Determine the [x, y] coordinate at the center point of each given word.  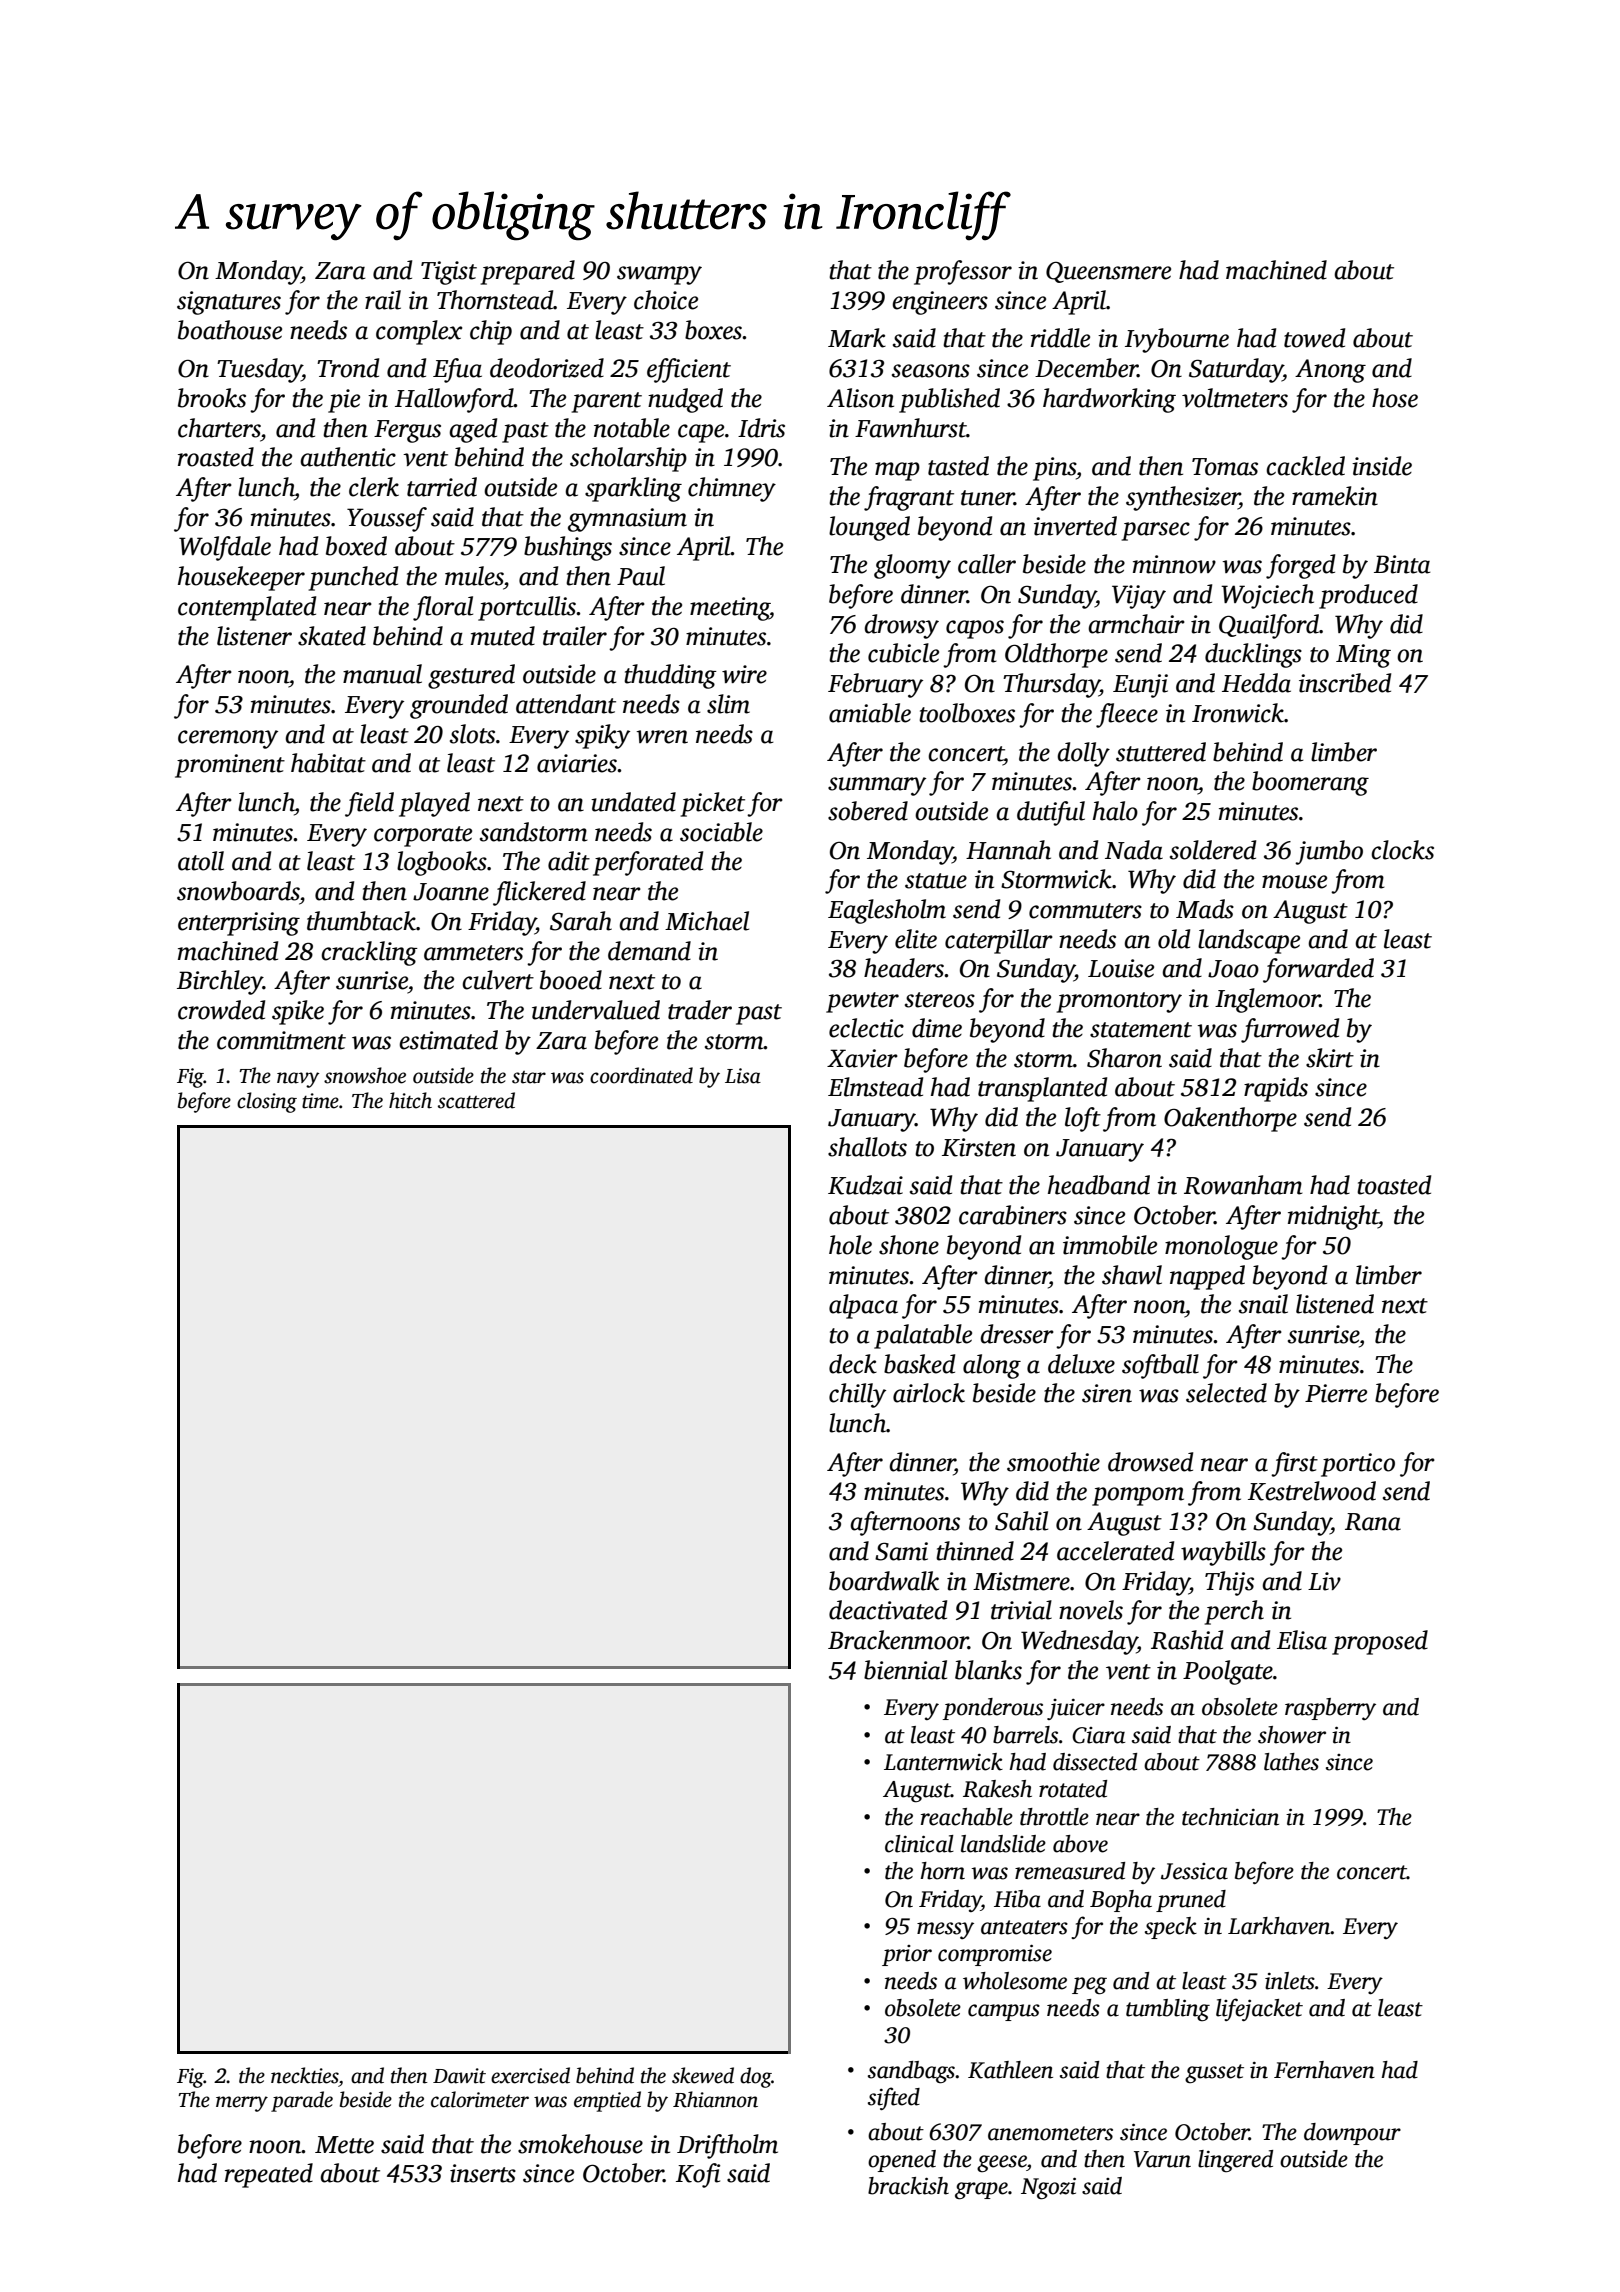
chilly [857, 1395]
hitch [410, 1100]
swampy [659, 275]
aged [473, 430]
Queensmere [1108, 272]
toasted [1394, 1185]
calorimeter [480, 2099]
